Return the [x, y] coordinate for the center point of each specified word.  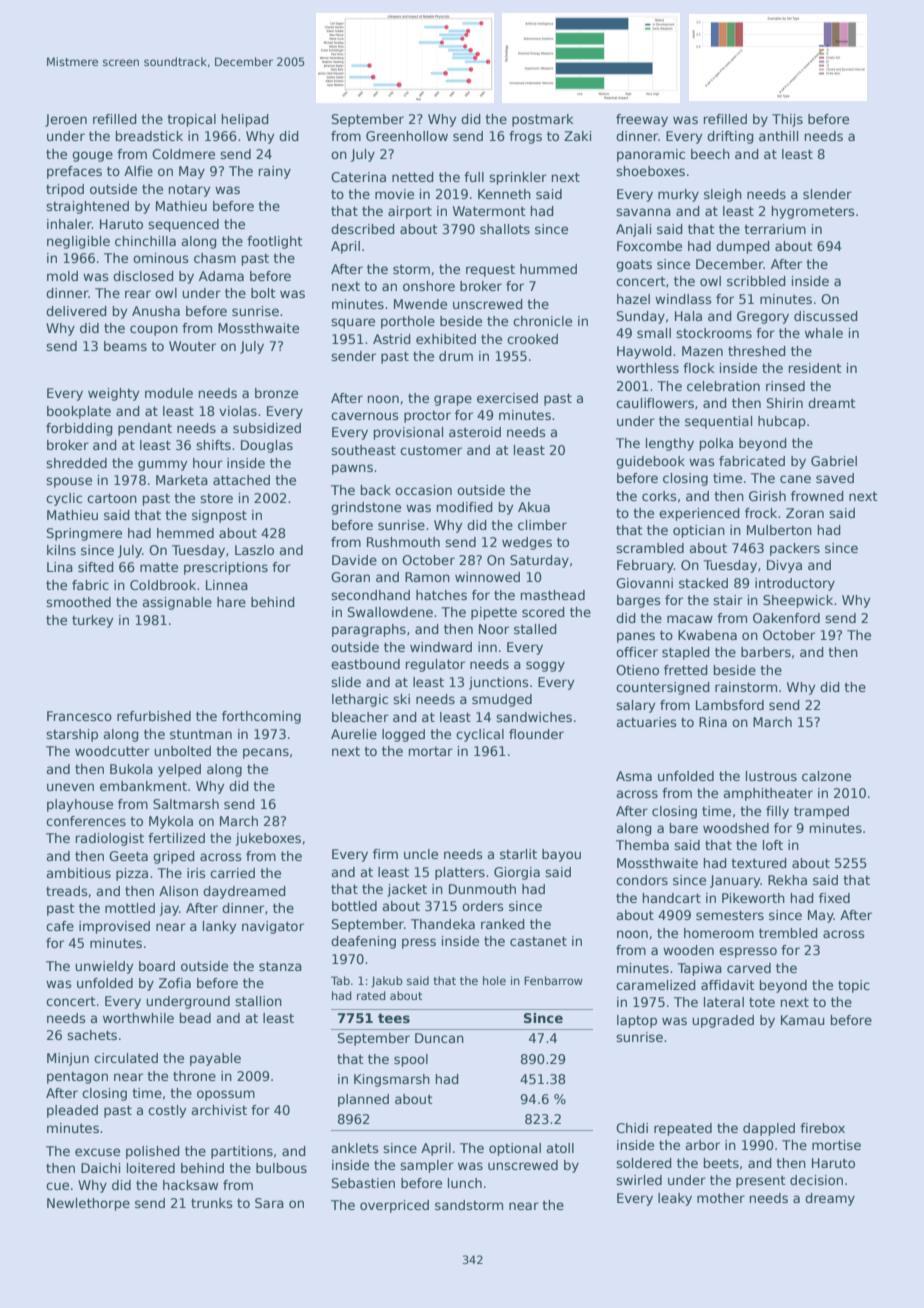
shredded [76, 463]
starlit [518, 854]
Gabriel [834, 461]
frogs [525, 137]
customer [431, 450]
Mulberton [779, 530]
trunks [212, 1203]
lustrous [771, 776]
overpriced [394, 1206]
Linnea [227, 585]
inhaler [69, 224]
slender [827, 194]
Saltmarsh [186, 804]
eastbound [365, 664]
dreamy [830, 1199]
